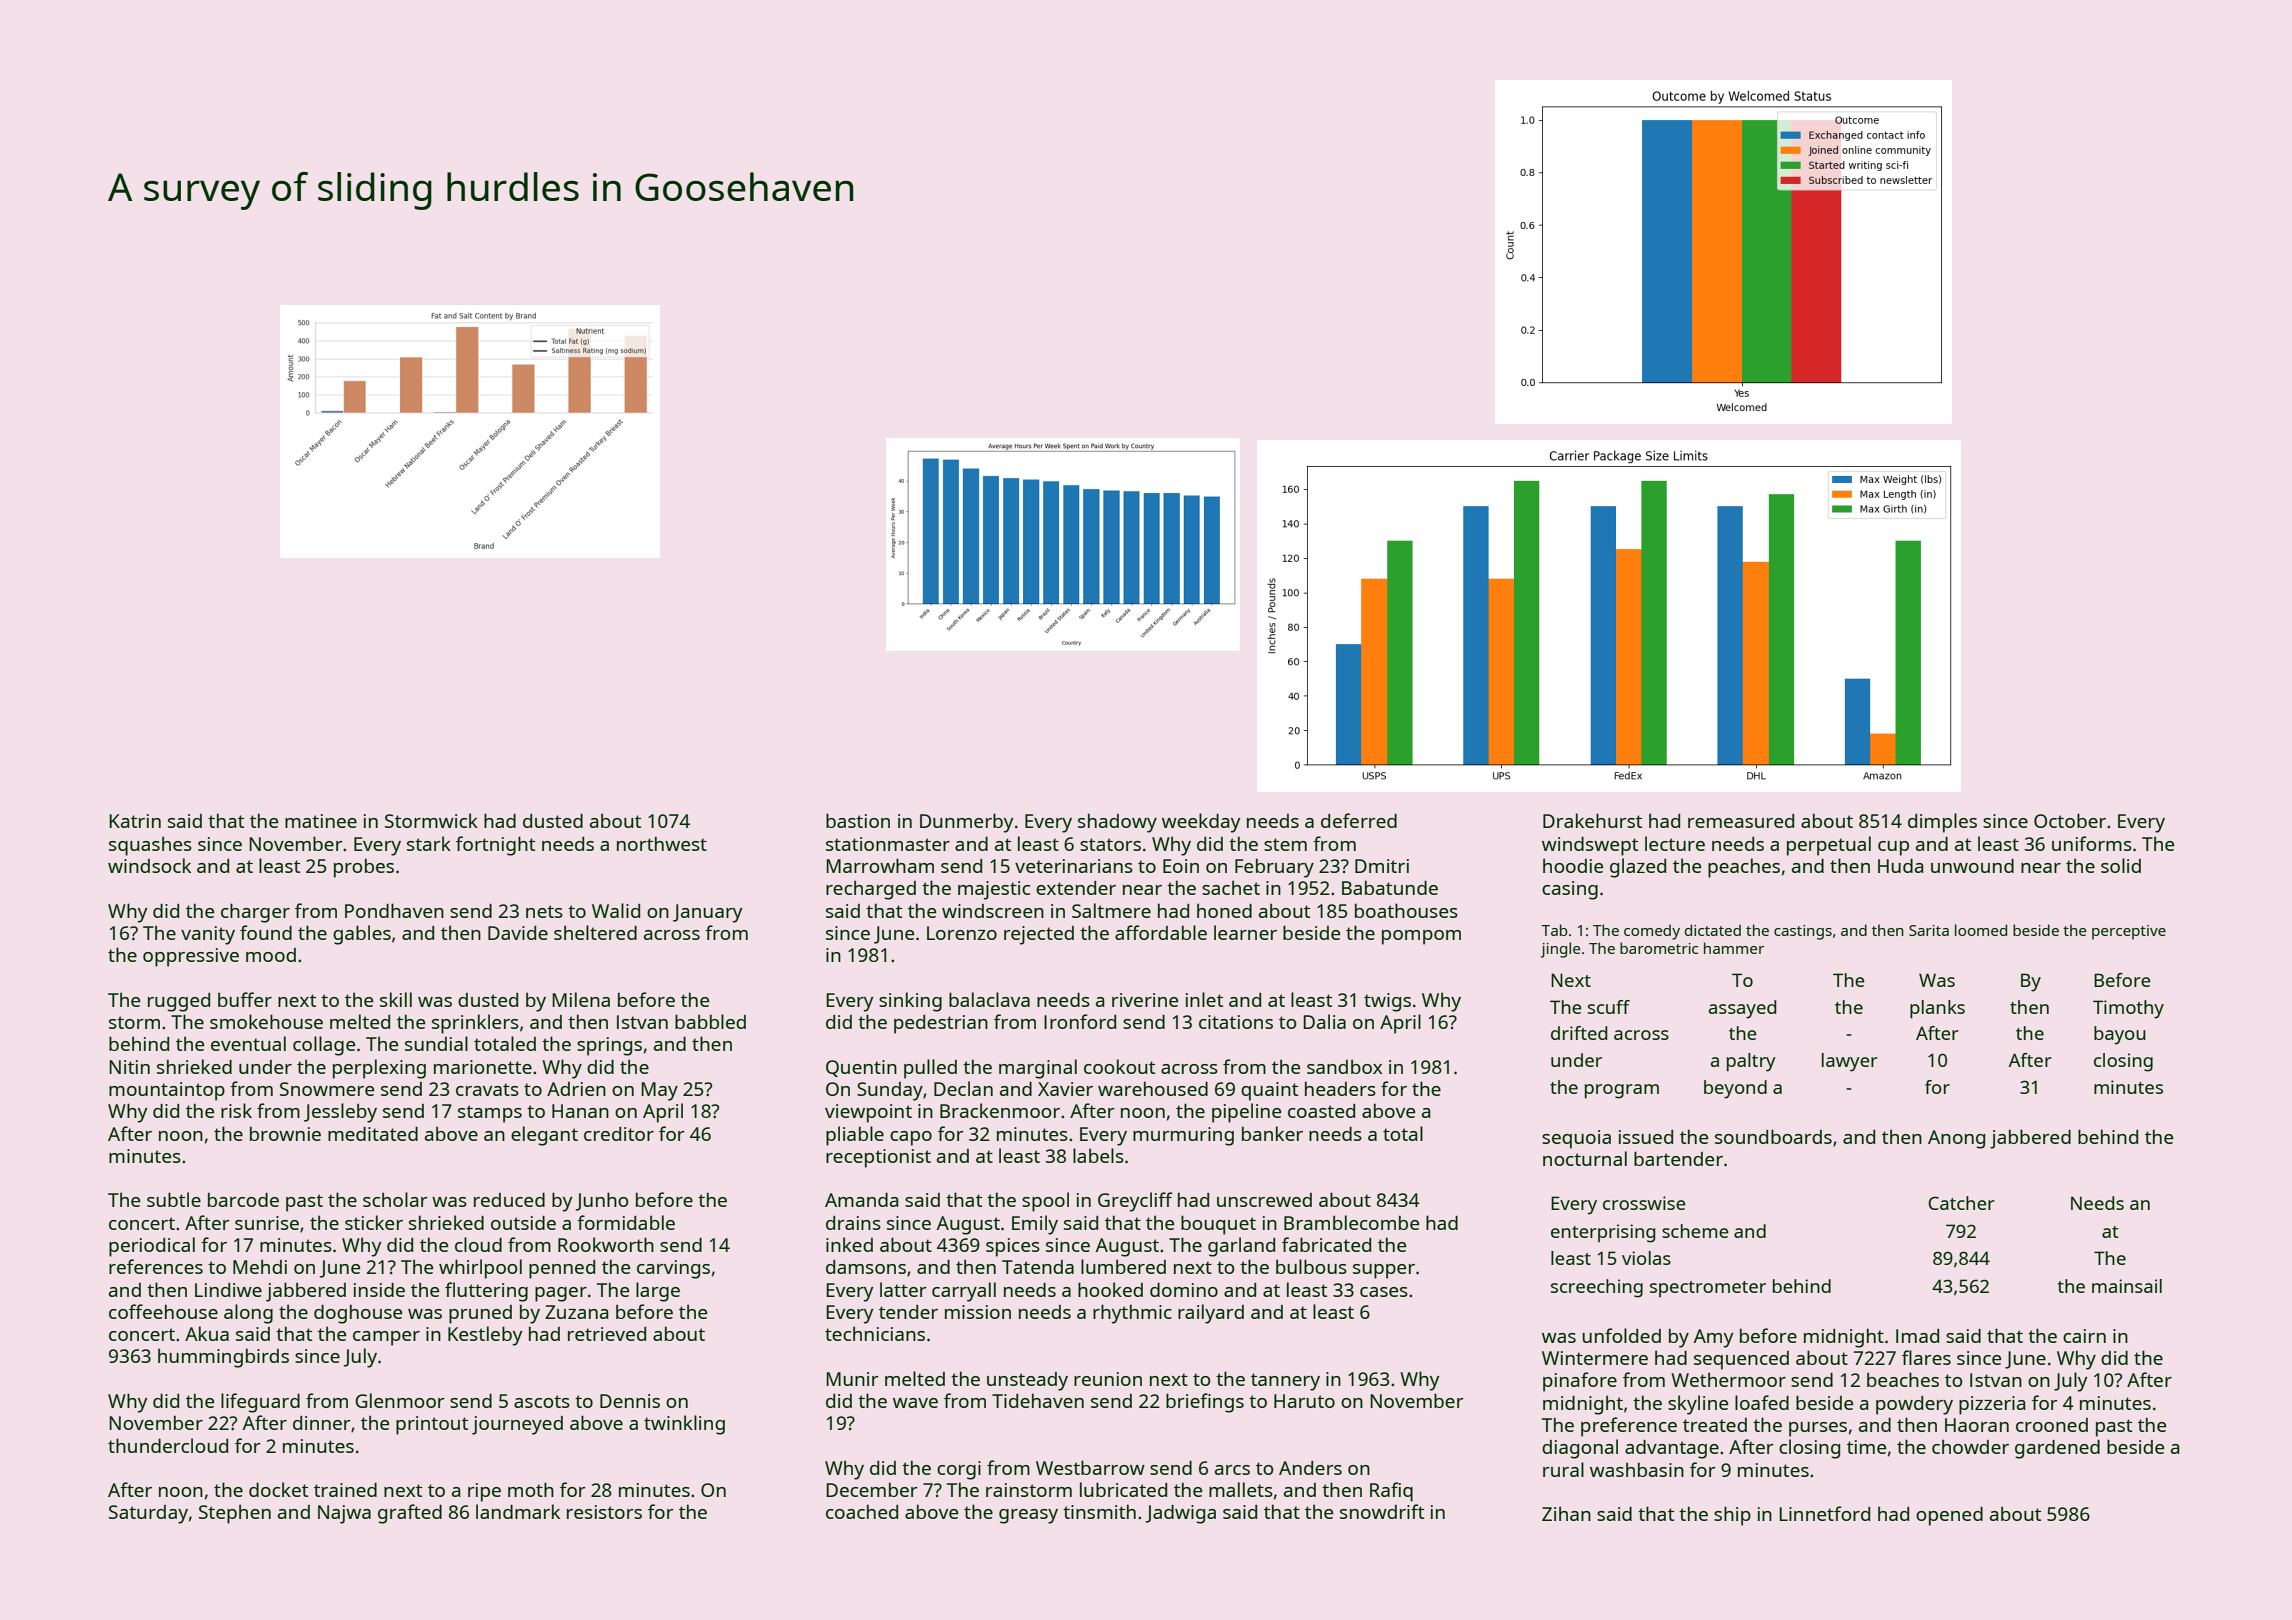  I want to click on technicians, so click(875, 1333).
